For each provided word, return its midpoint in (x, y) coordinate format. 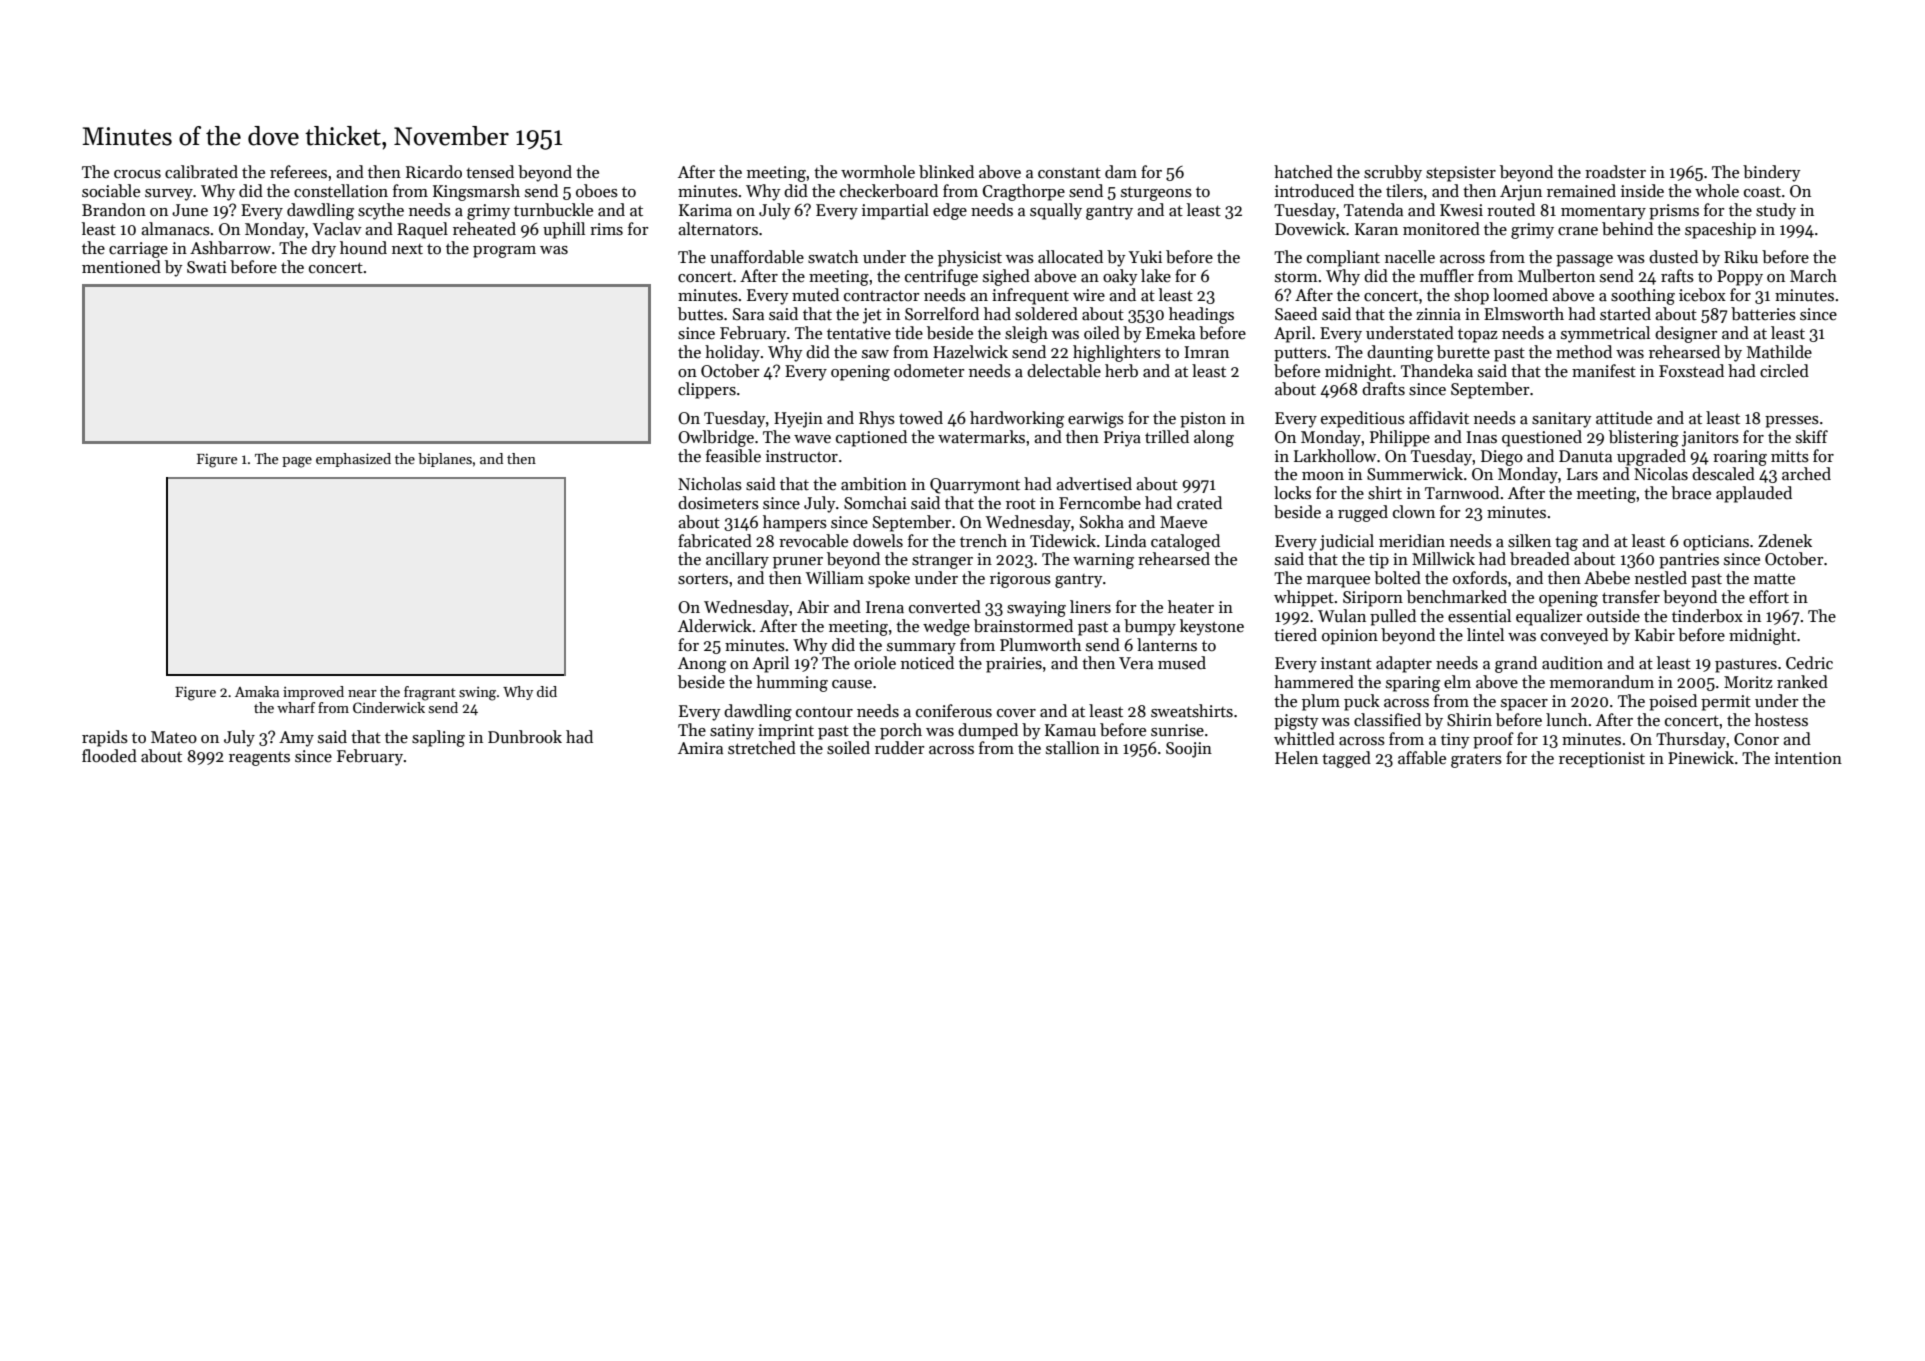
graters (1476, 761)
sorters (703, 579)
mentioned (121, 267)
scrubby (1393, 173)
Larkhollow (1335, 456)
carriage (138, 250)
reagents (259, 759)
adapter (1404, 664)
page (297, 462)
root (1021, 504)
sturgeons (1156, 194)
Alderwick (715, 626)
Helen (1296, 758)
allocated (1070, 257)
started (1625, 314)
